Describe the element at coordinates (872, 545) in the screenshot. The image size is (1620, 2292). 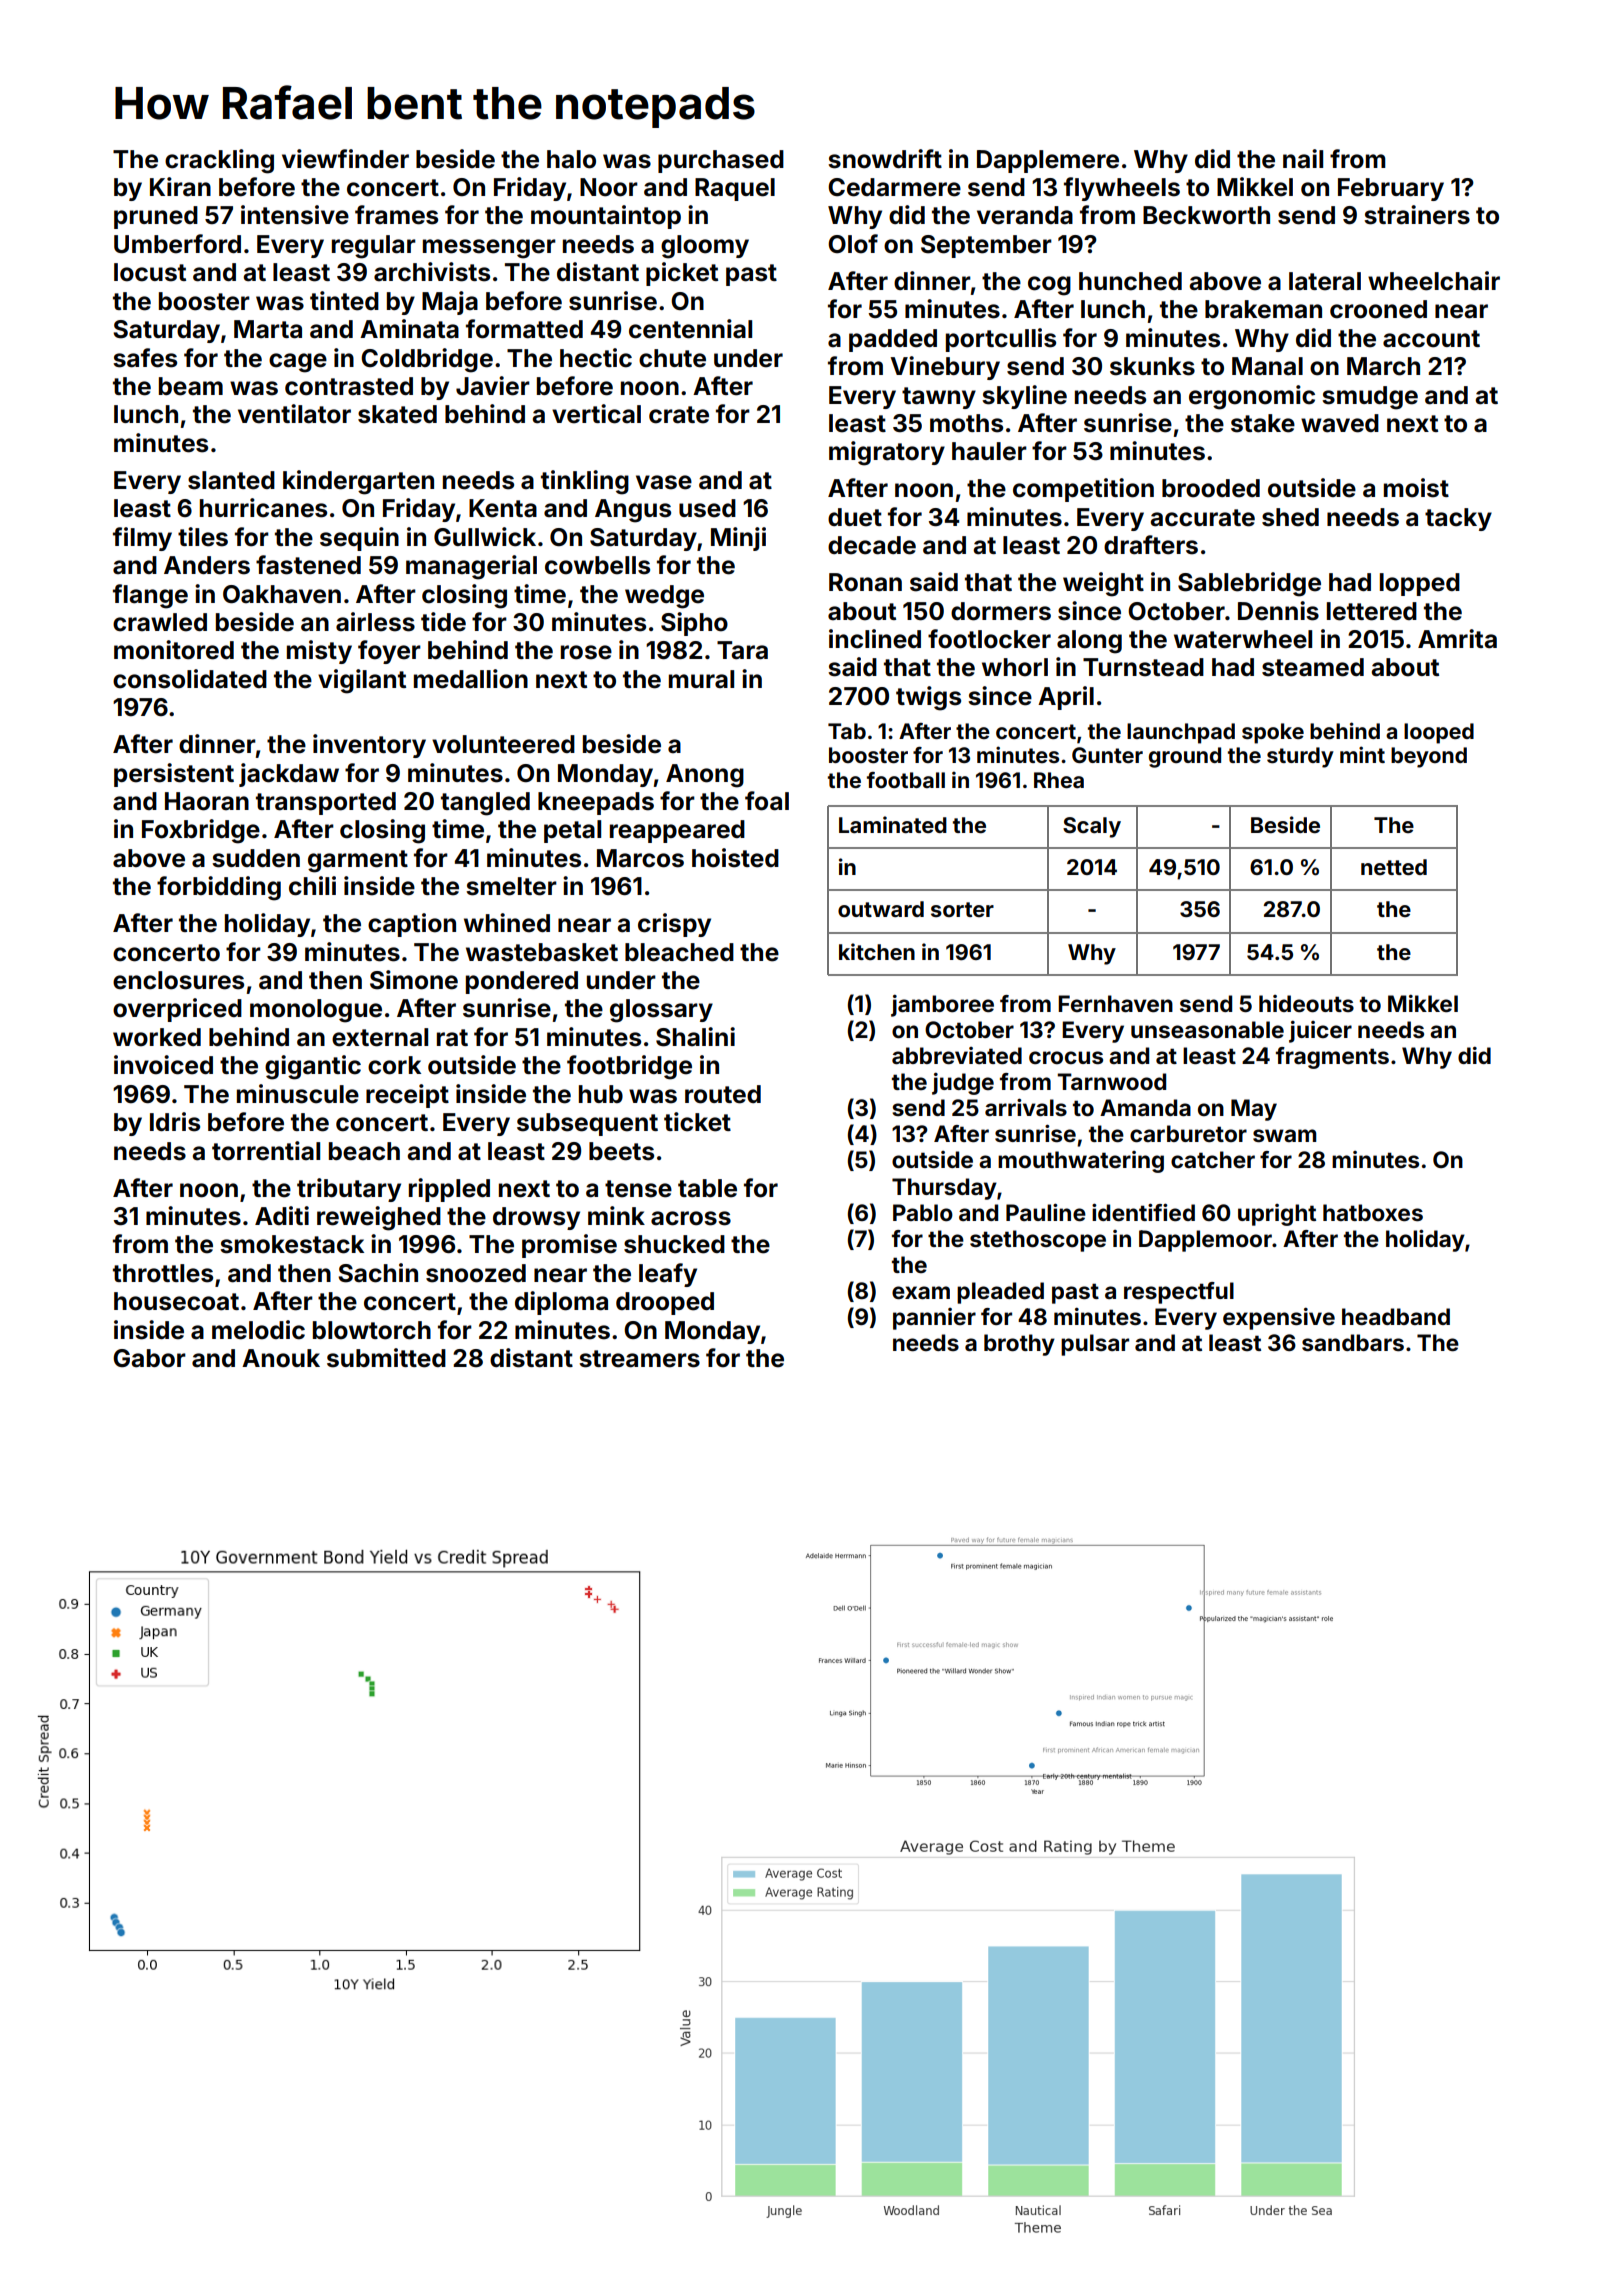
I see `decade` at that location.
